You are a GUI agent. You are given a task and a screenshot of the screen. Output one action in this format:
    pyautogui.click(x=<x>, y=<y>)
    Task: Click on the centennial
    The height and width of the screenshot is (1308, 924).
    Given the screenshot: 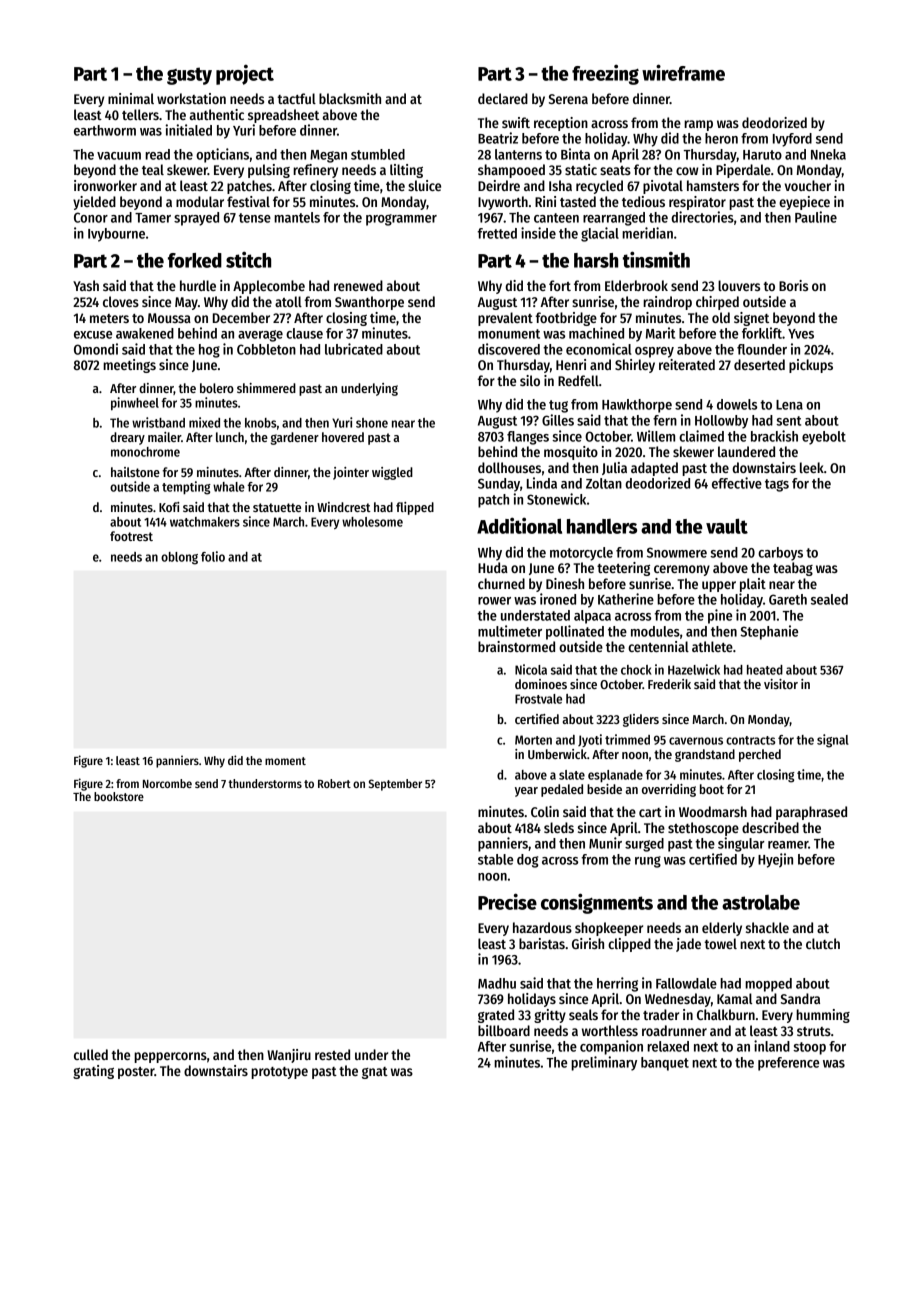 What is the action you would take?
    pyautogui.click(x=658, y=646)
